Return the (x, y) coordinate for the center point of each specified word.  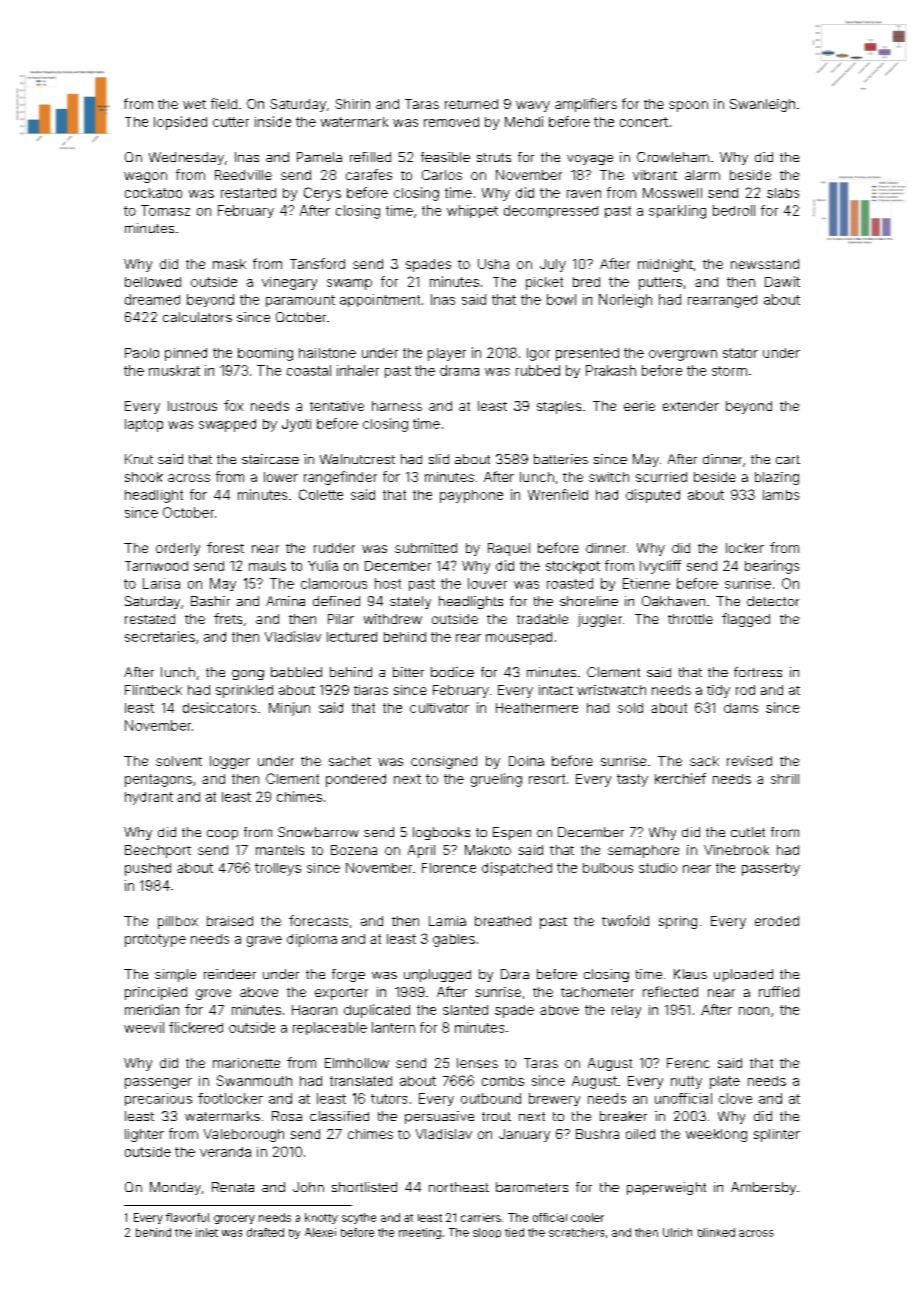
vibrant (655, 175)
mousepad (519, 638)
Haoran (314, 1010)
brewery (554, 1099)
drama (459, 370)
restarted (248, 193)
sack (704, 761)
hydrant (149, 798)
